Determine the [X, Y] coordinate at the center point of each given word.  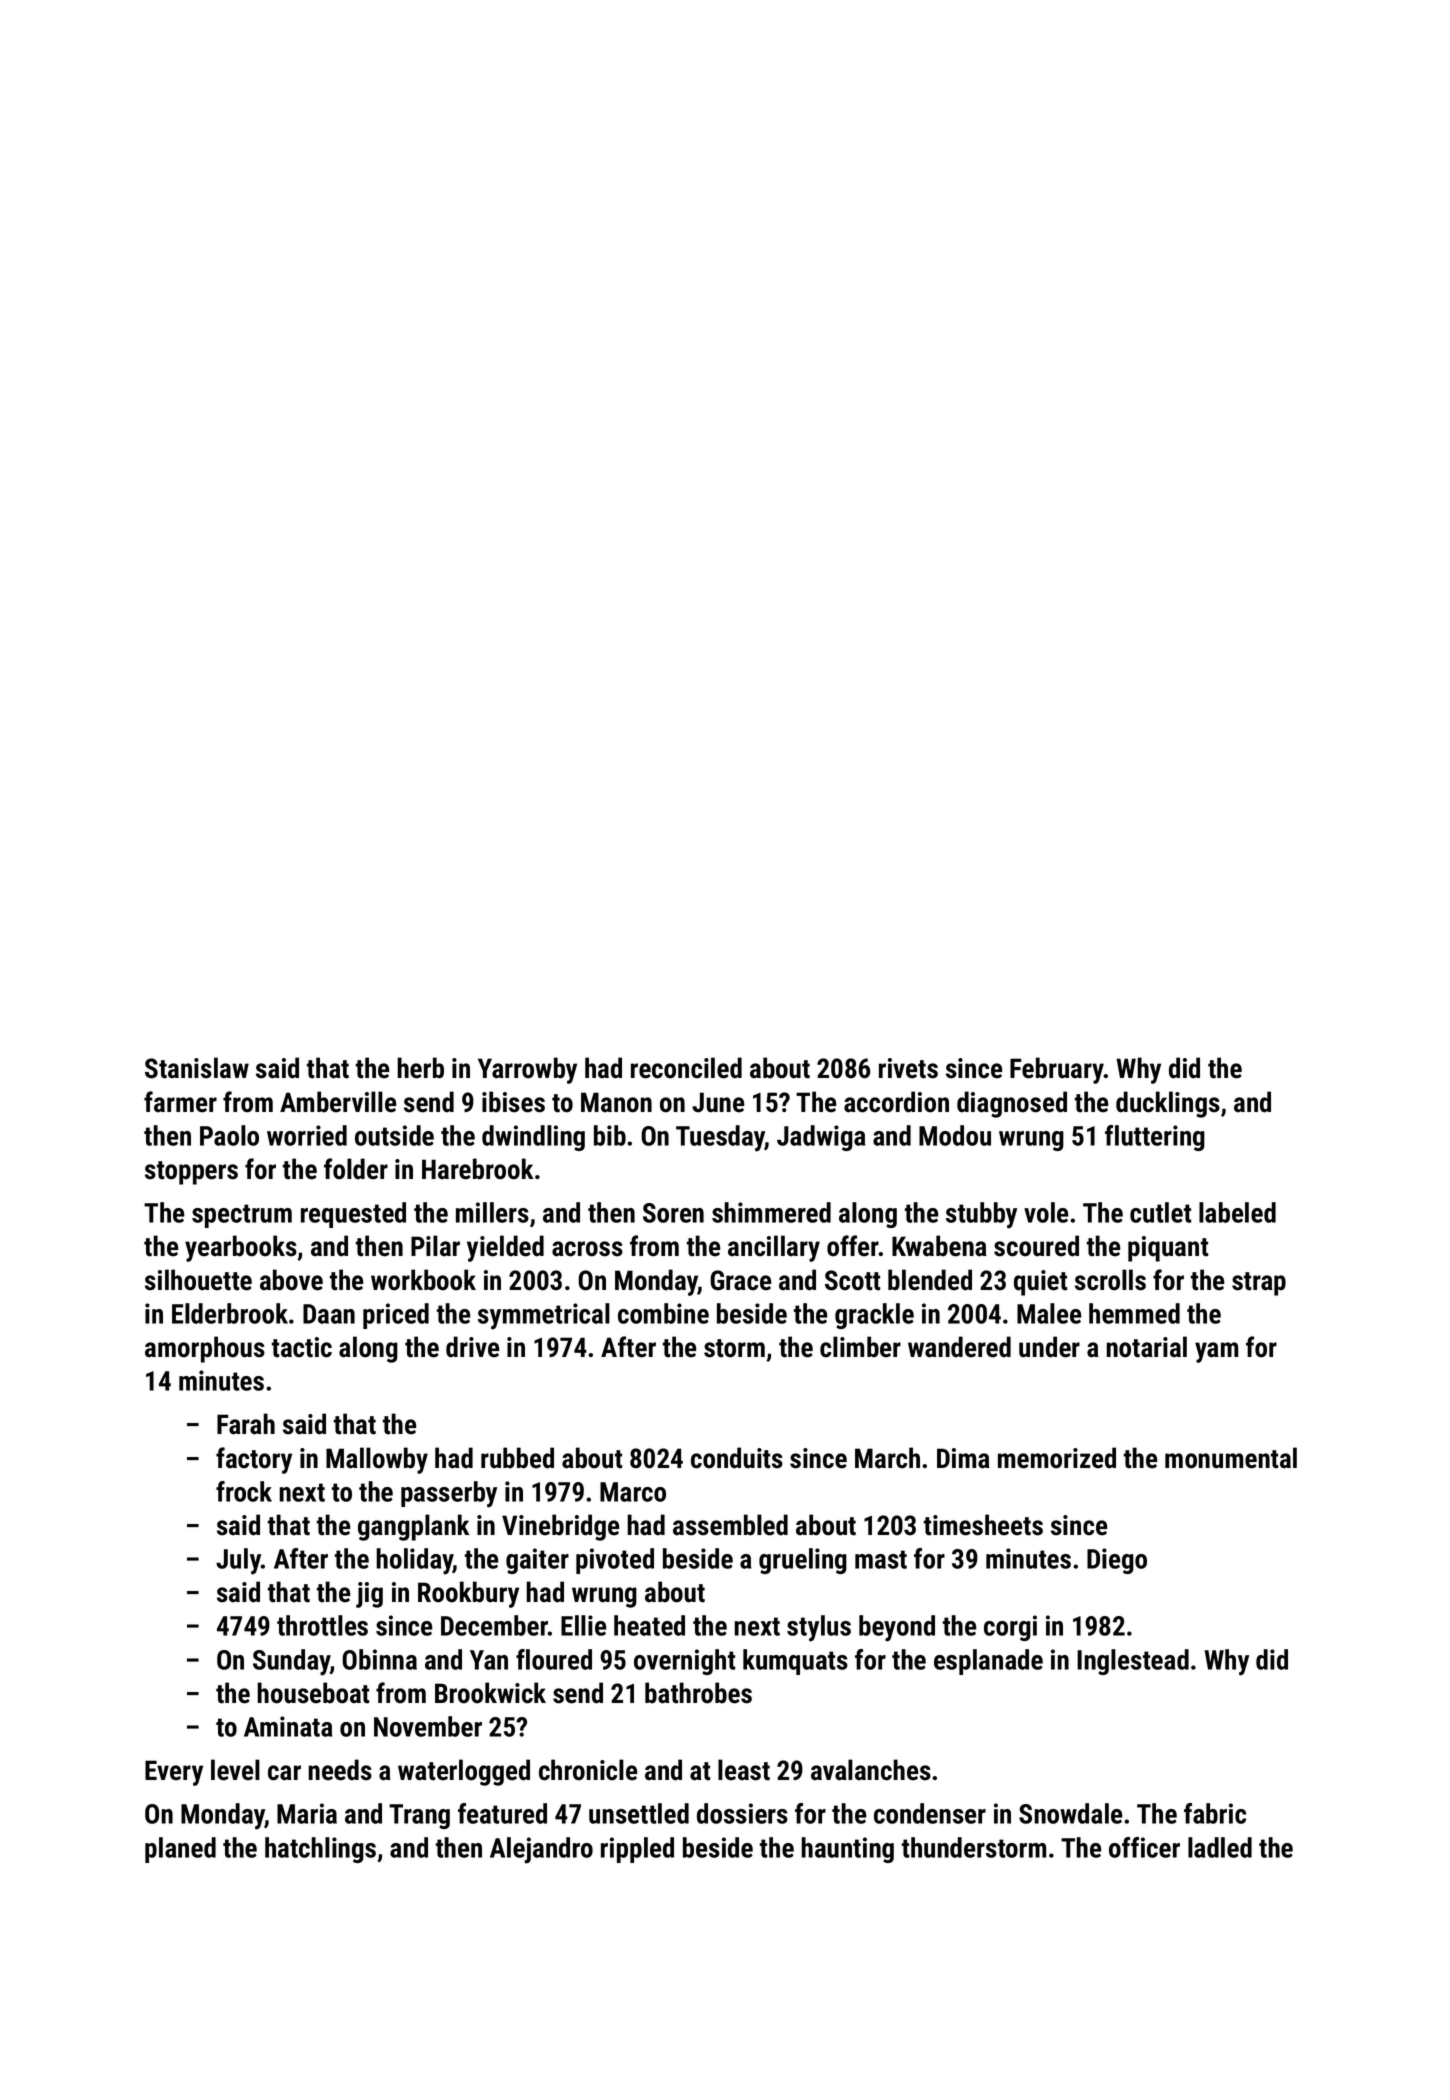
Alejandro [541, 1850]
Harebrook [477, 1169]
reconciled [686, 1068]
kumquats [795, 1662]
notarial [1147, 1347]
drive [472, 1347]
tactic [302, 1347]
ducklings [1168, 1104]
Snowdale [1070, 1813]
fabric [1215, 1813]
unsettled [639, 1813]
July [238, 1561]
